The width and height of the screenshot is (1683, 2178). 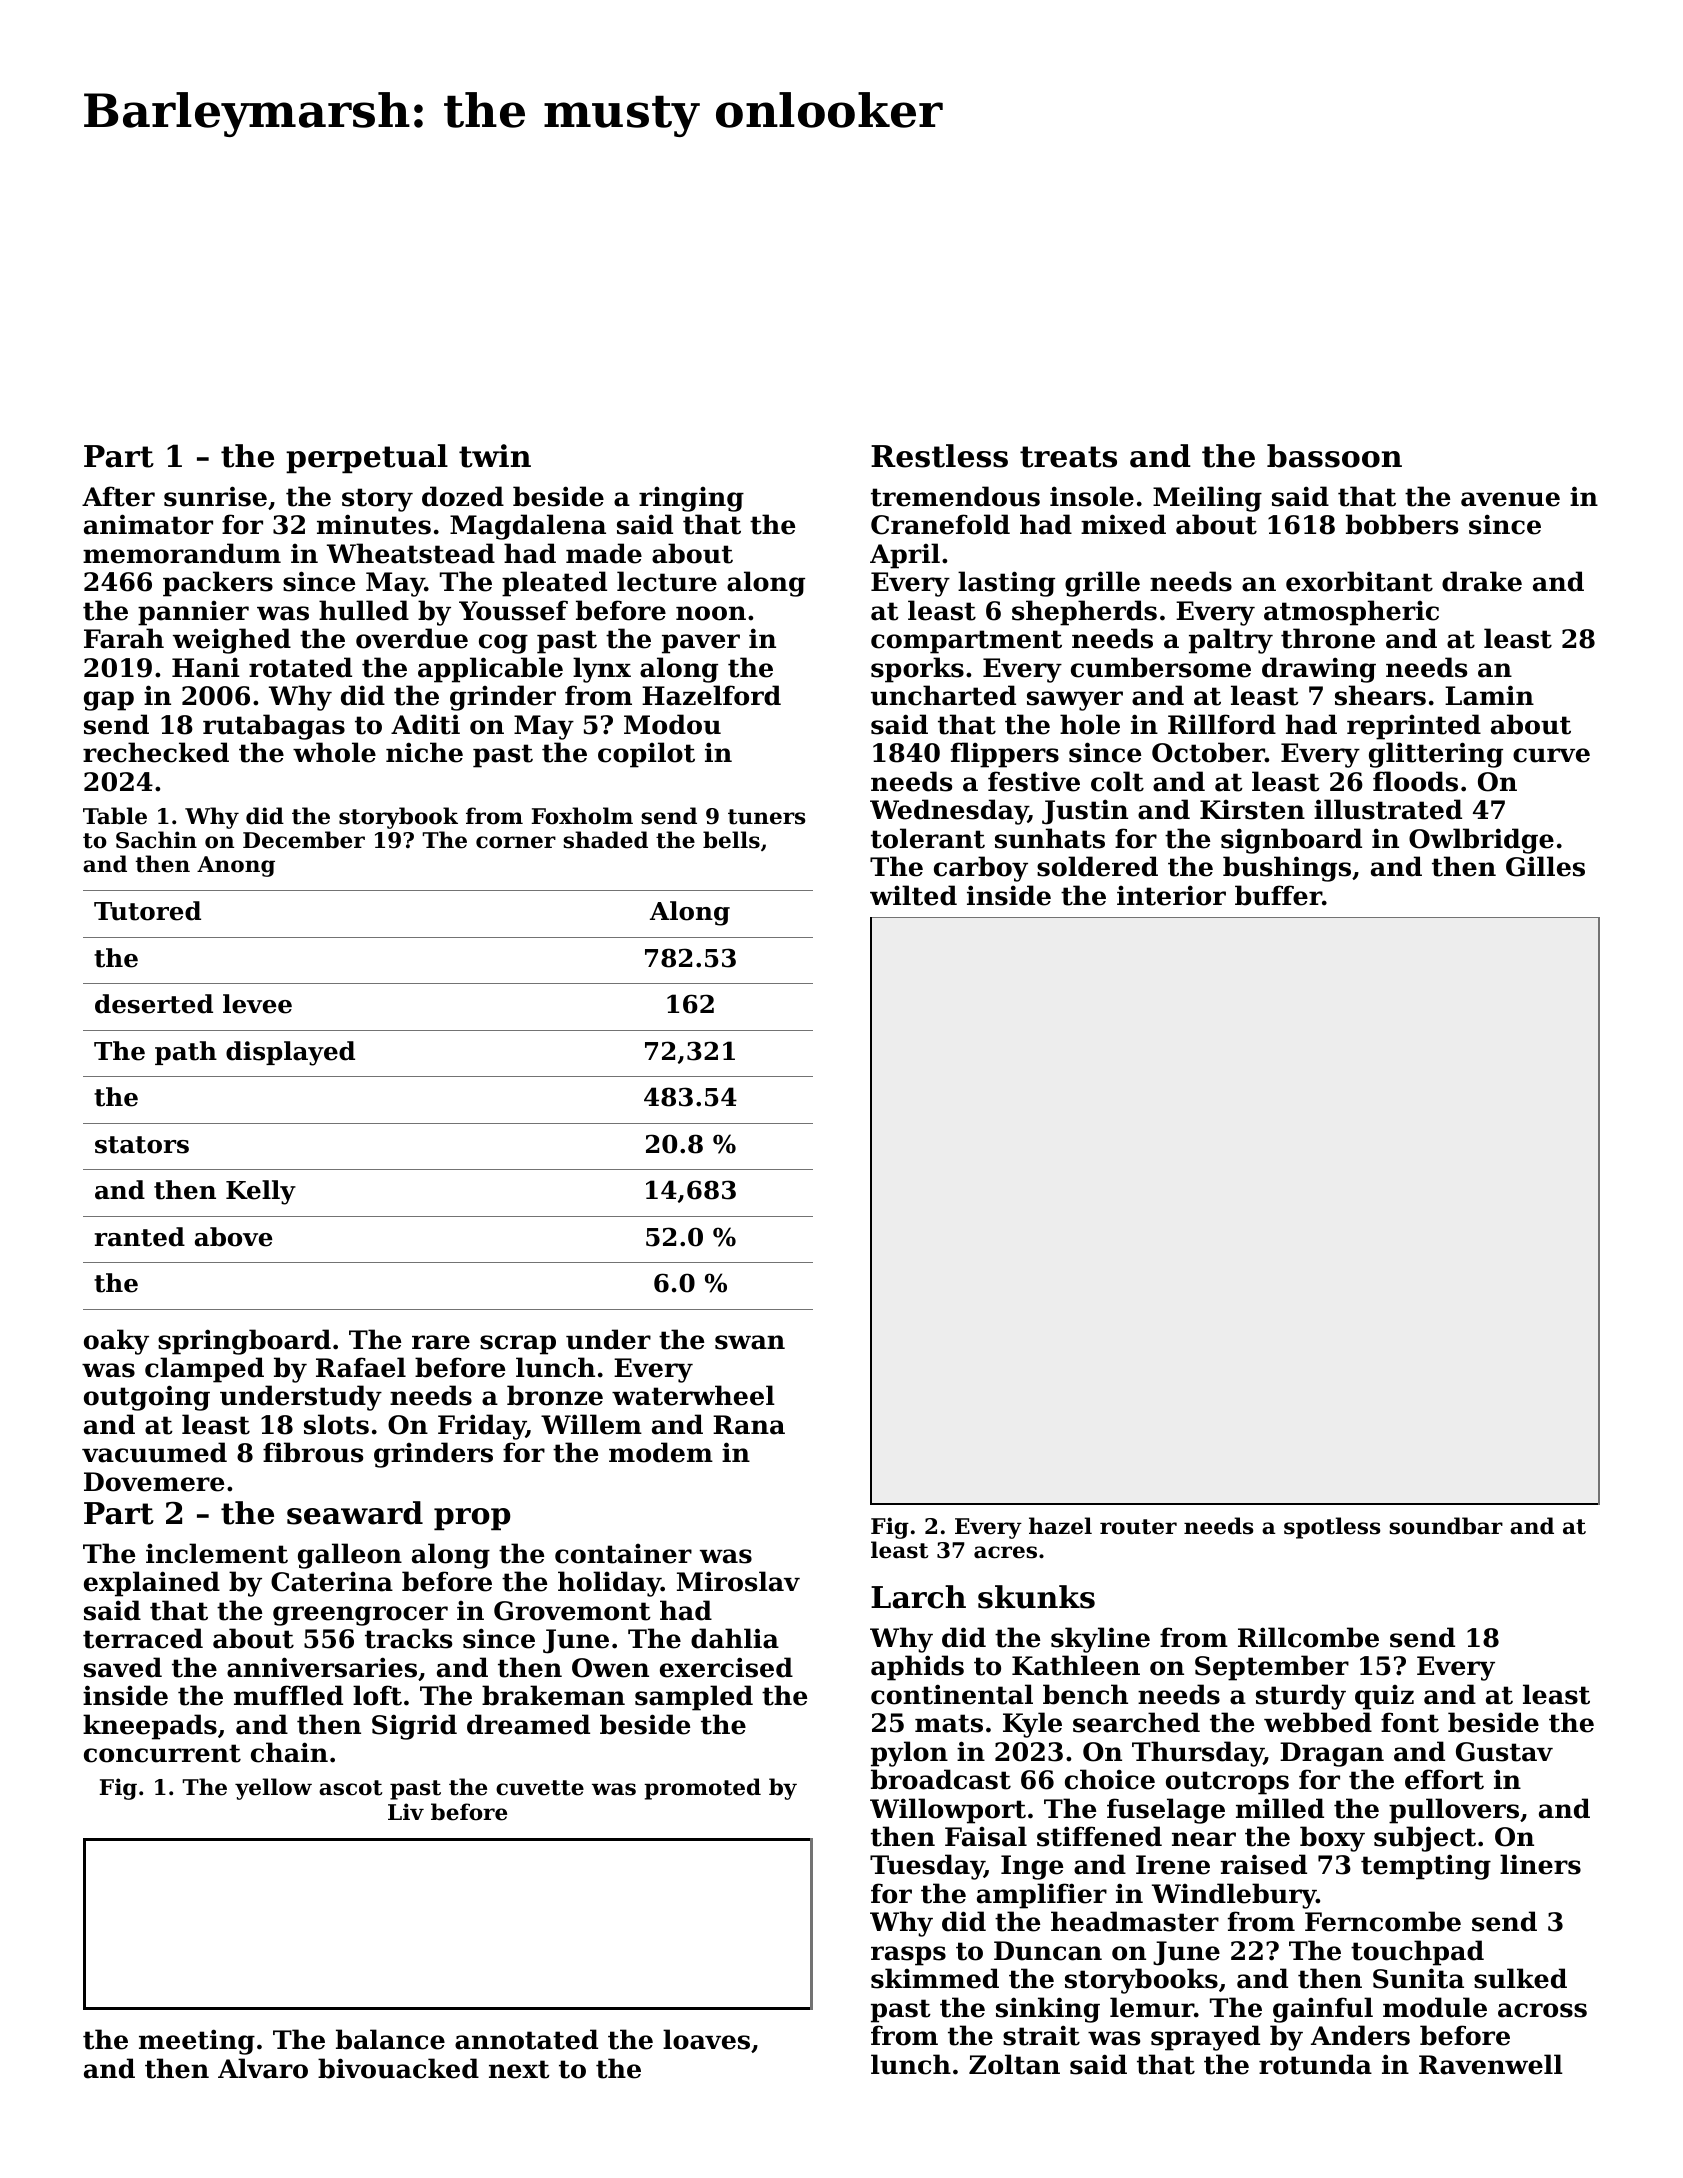 What do you see at coordinates (367, 458) in the screenshot?
I see `perpetual` at bounding box center [367, 458].
